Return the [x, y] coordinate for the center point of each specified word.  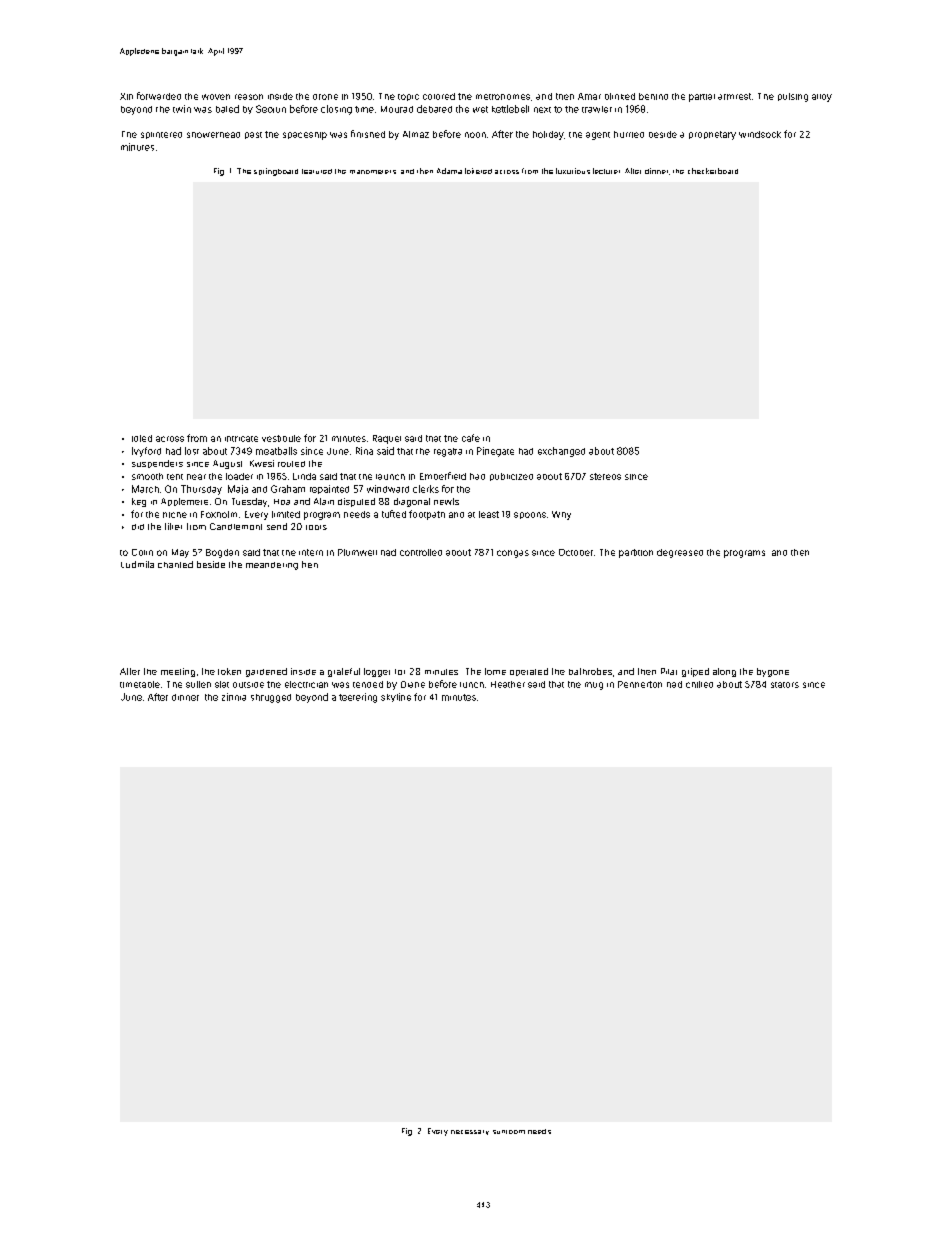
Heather [508, 684]
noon [475, 135]
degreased [680, 553]
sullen [198, 684]
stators [785, 685]
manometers [373, 172]
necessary [470, 1132]
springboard [276, 172]
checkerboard [713, 171]
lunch [472, 685]
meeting [178, 672]
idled [142, 438]
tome [495, 671]
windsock [760, 134]
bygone [773, 672]
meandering [272, 566]
